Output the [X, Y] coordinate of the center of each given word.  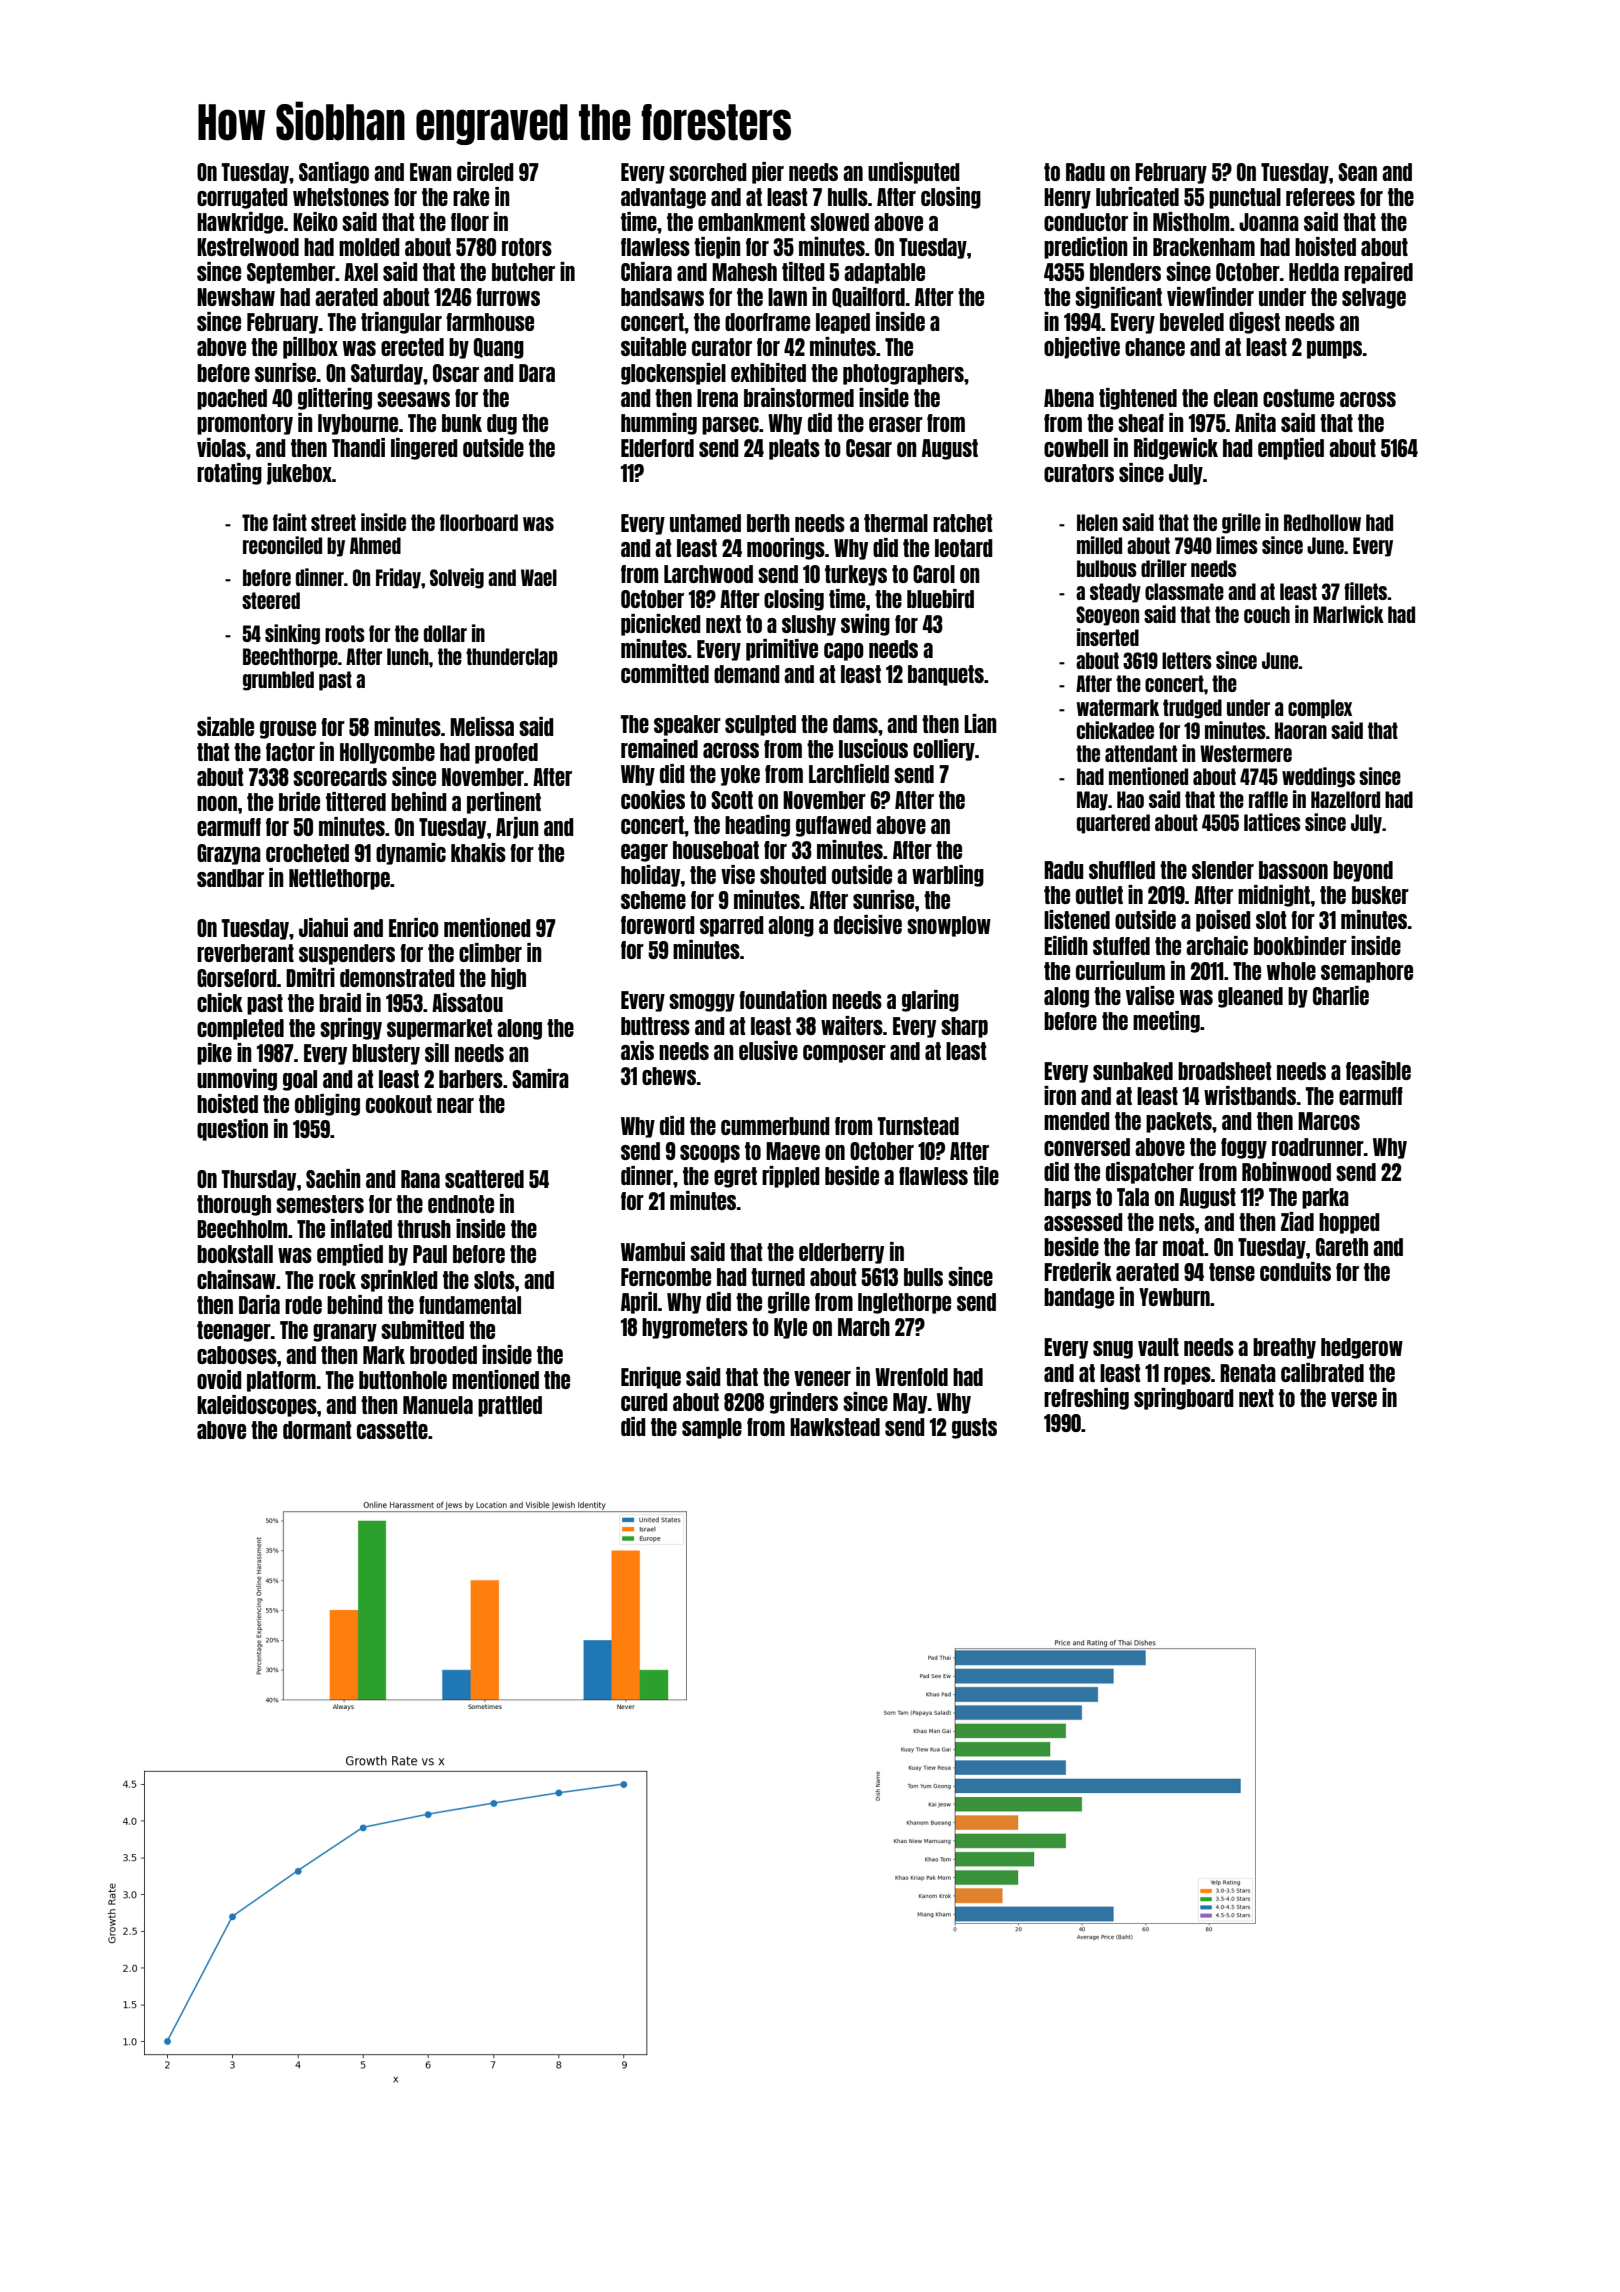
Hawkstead [835, 1427]
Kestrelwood [248, 247]
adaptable [884, 273]
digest [1254, 323]
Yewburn [1174, 1297]
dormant [317, 1430]
